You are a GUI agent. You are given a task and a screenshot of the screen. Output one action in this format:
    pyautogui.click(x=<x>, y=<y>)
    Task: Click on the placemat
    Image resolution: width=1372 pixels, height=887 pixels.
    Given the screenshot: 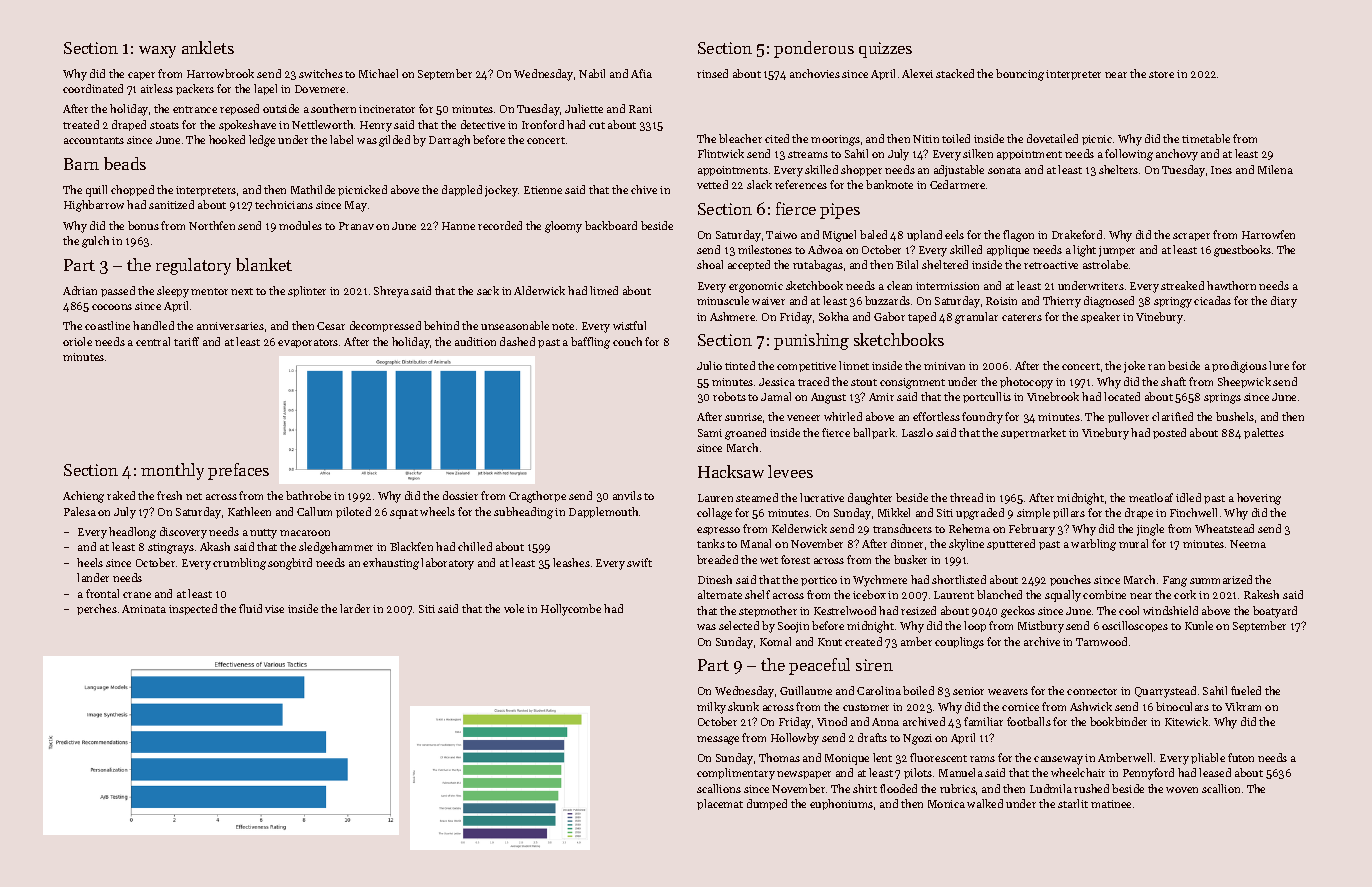 What is the action you would take?
    pyautogui.click(x=720, y=804)
